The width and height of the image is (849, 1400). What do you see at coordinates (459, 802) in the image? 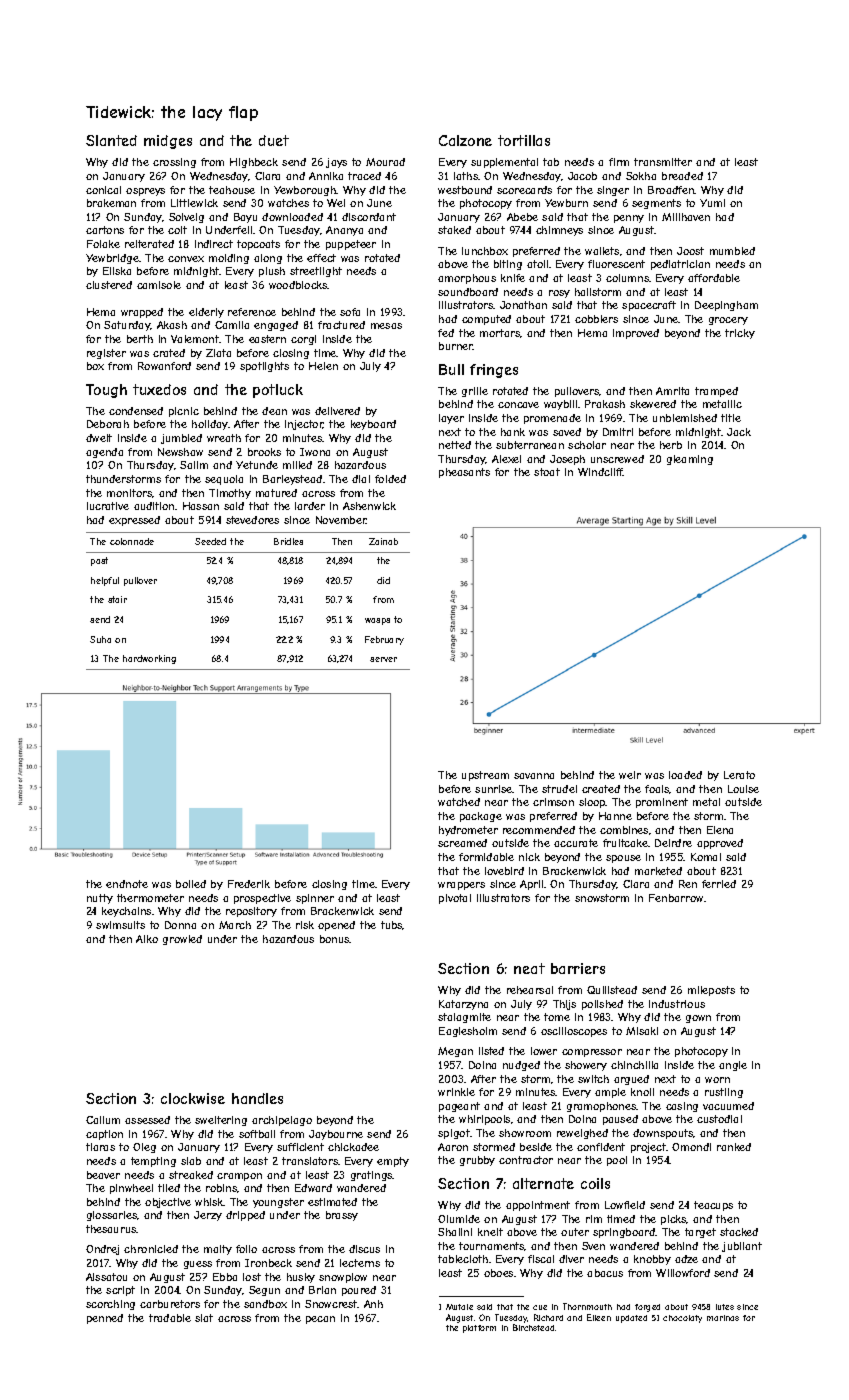
I see `watched` at bounding box center [459, 802].
